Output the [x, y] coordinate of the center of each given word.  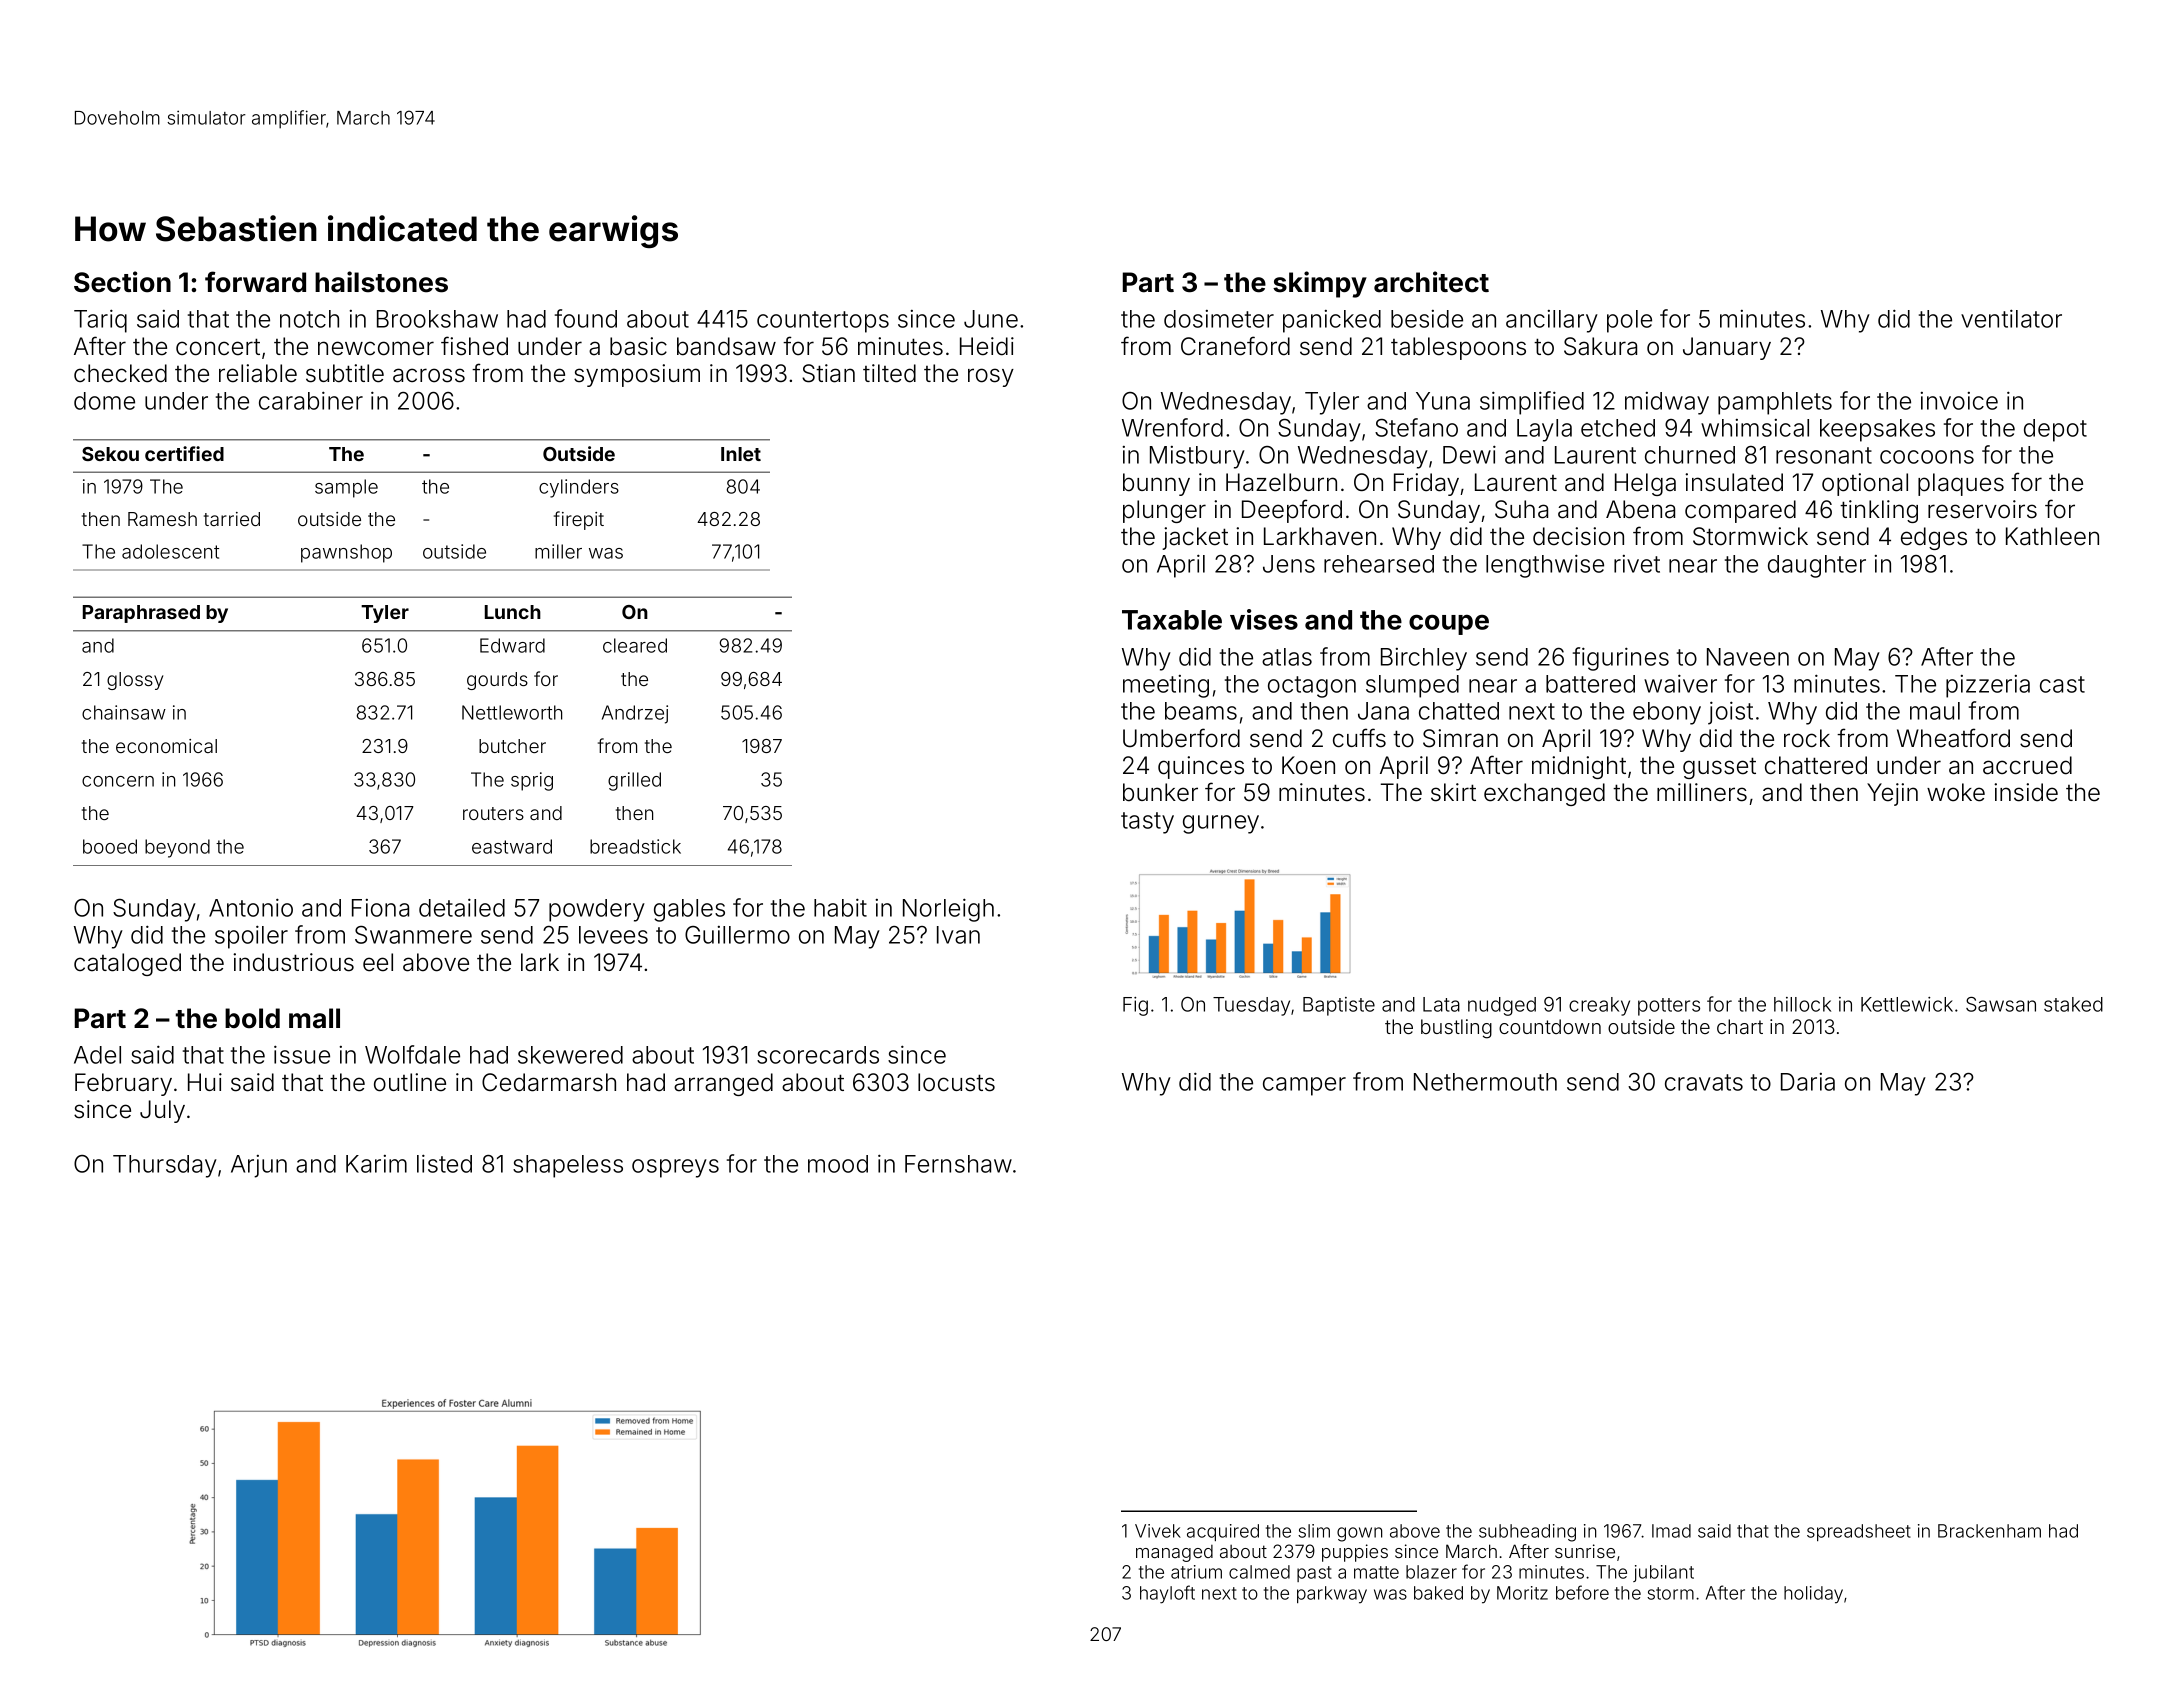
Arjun [259, 1166]
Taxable [1172, 620]
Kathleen [2052, 536]
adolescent [170, 551]
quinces [1201, 767]
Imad [1671, 1531]
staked [2073, 1004]
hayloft [1167, 1594]
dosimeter [1219, 319]
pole [1629, 321]
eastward [512, 846]
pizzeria [1988, 686]
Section [122, 282]
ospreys [675, 1168]
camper [1304, 1086]
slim [1314, 1531]
